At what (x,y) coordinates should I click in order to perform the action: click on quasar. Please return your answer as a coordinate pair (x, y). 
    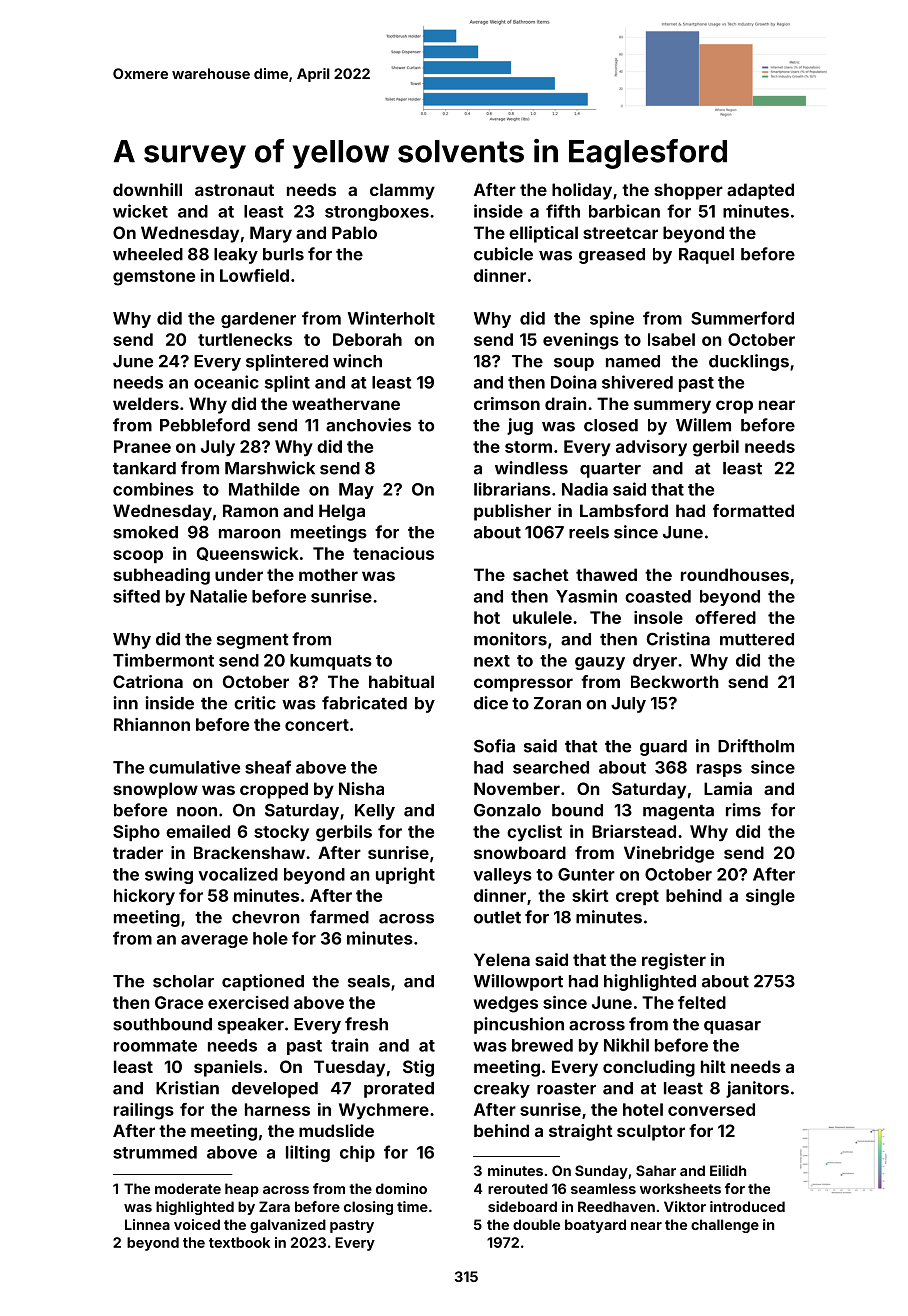
    Looking at the image, I should click on (732, 1027).
